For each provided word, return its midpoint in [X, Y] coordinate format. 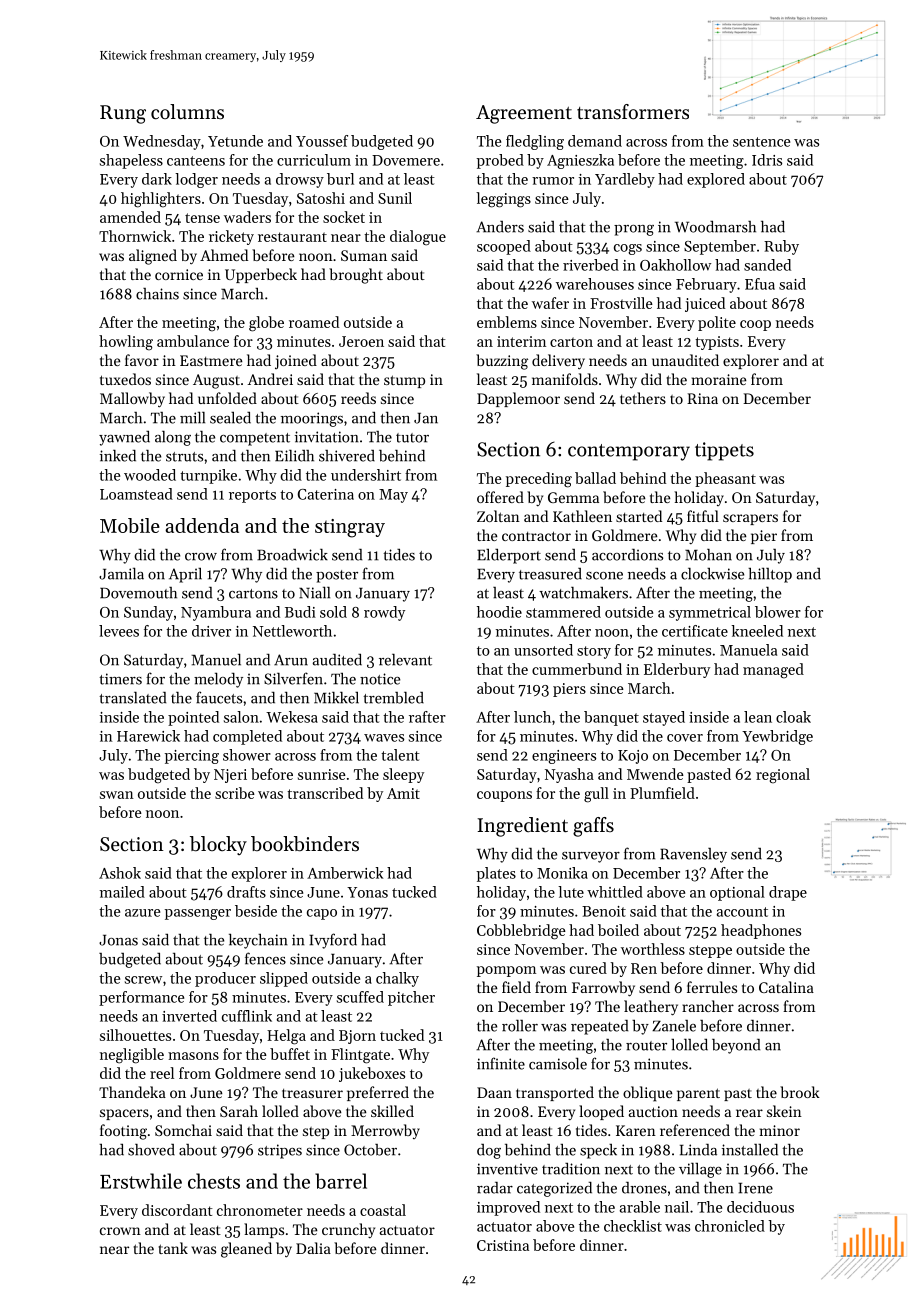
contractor [536, 536]
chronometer [260, 1210]
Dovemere [406, 160]
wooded [150, 475]
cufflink [247, 1016]
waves [384, 738]
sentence [761, 142]
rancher [708, 1006]
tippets [724, 451]
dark [157, 179]
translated [132, 697]
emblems [507, 322]
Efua [760, 284]
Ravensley [693, 855]
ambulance [193, 341]
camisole [558, 1063]
